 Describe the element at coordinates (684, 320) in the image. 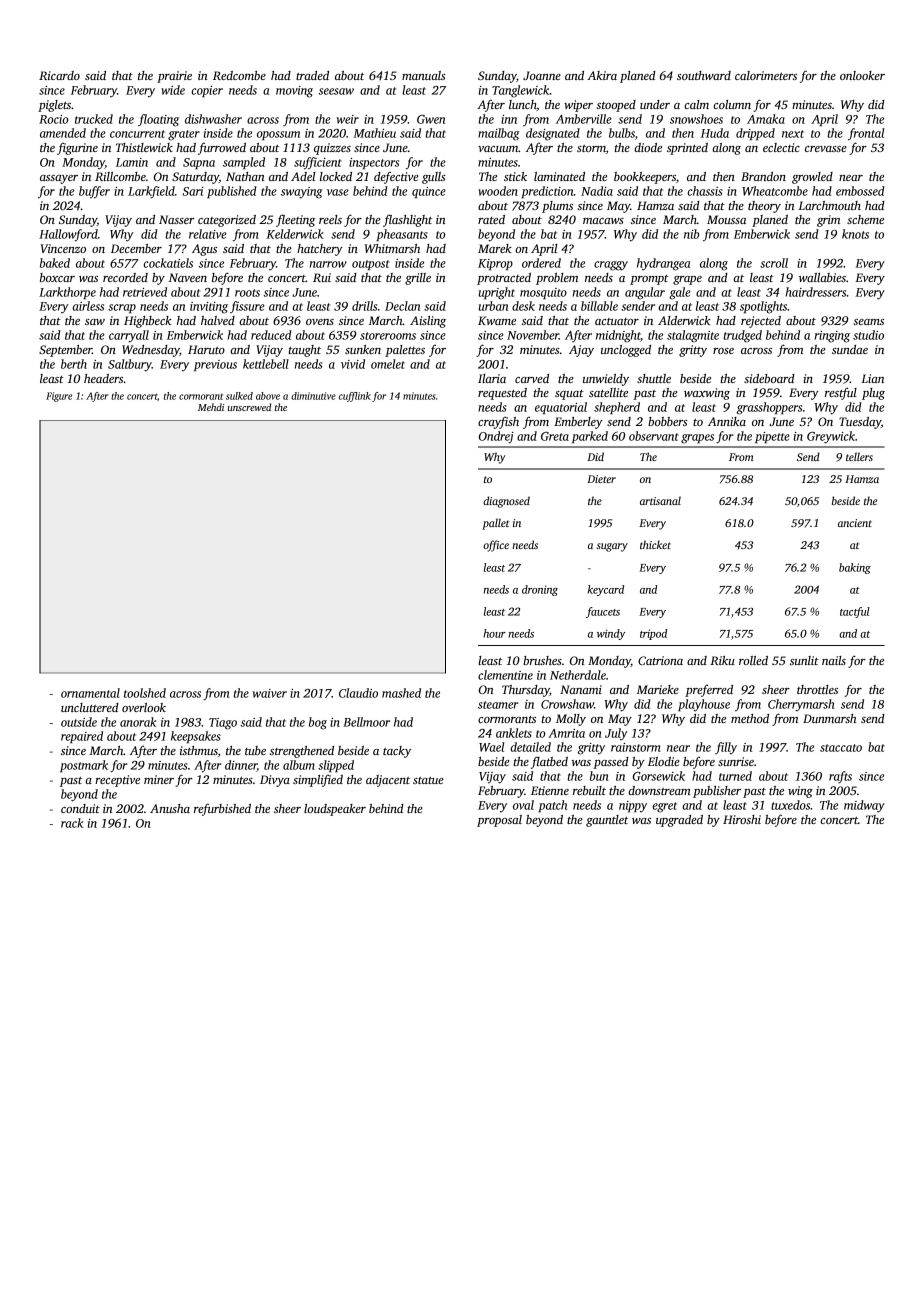

I see `Alderwick` at that location.
